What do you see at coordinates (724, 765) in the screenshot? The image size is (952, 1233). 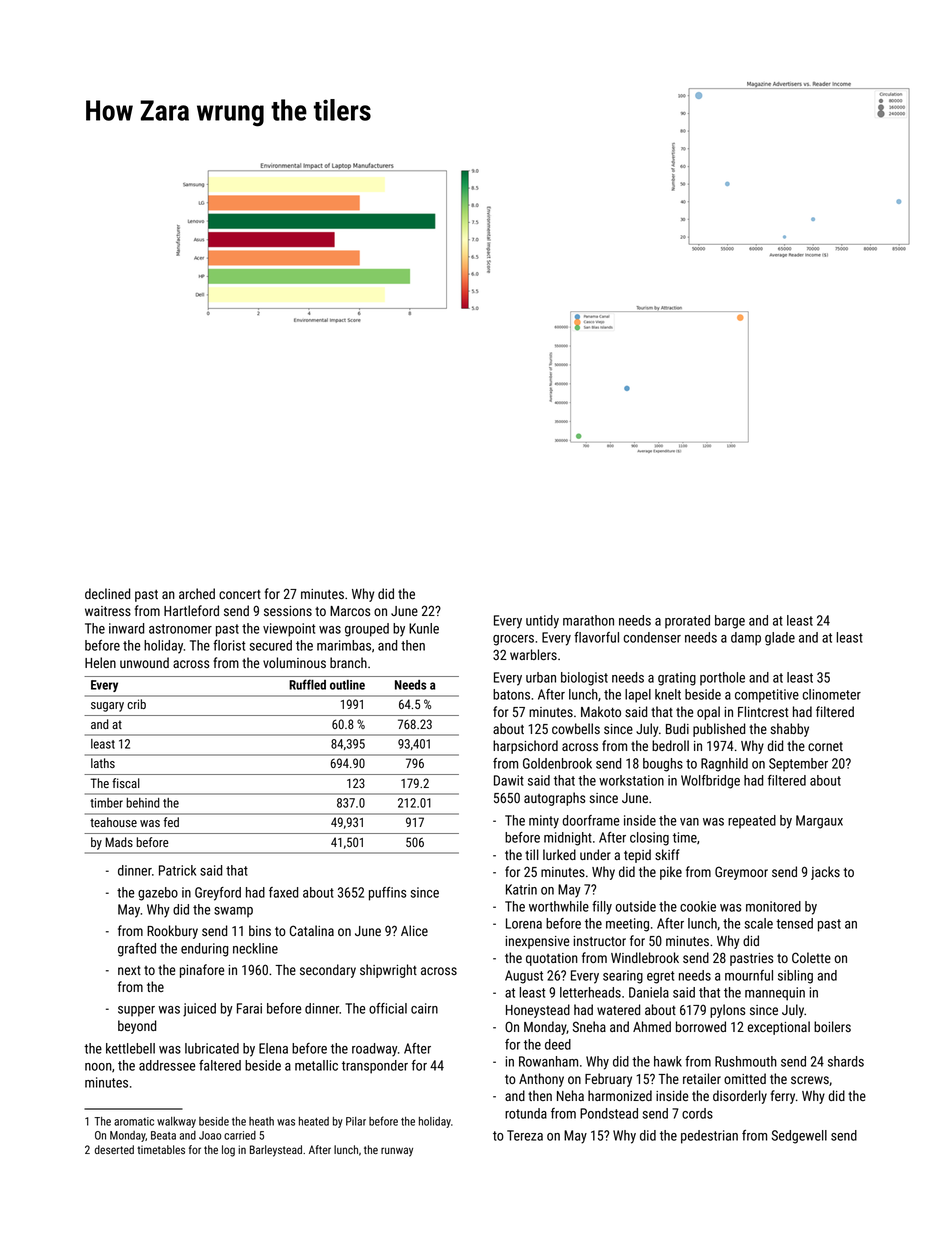 I see `Ragnhild` at bounding box center [724, 765].
